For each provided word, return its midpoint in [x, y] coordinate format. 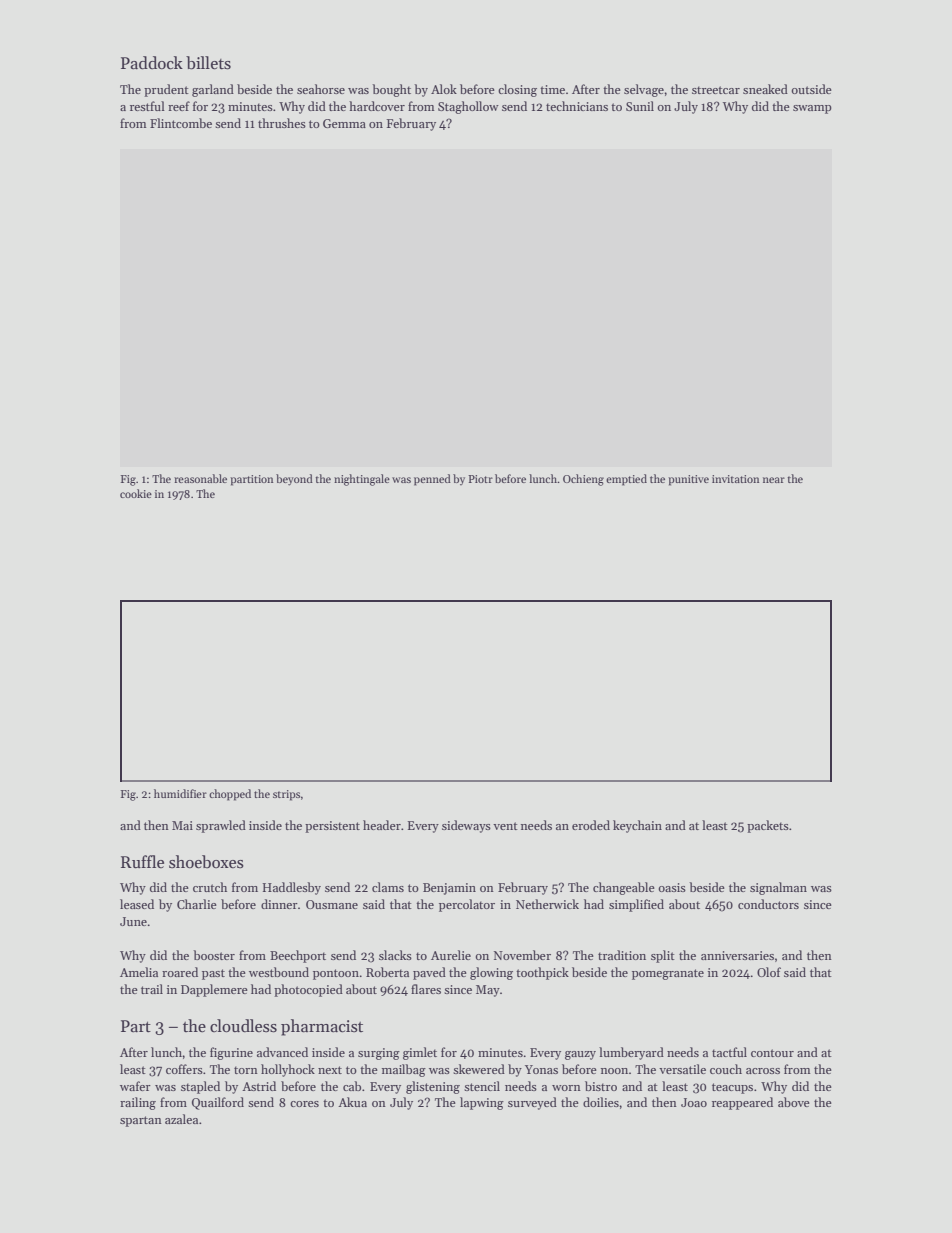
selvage [644, 90]
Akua [352, 1102]
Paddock [152, 63]
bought [391, 90]
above [794, 1102]
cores [304, 1104]
